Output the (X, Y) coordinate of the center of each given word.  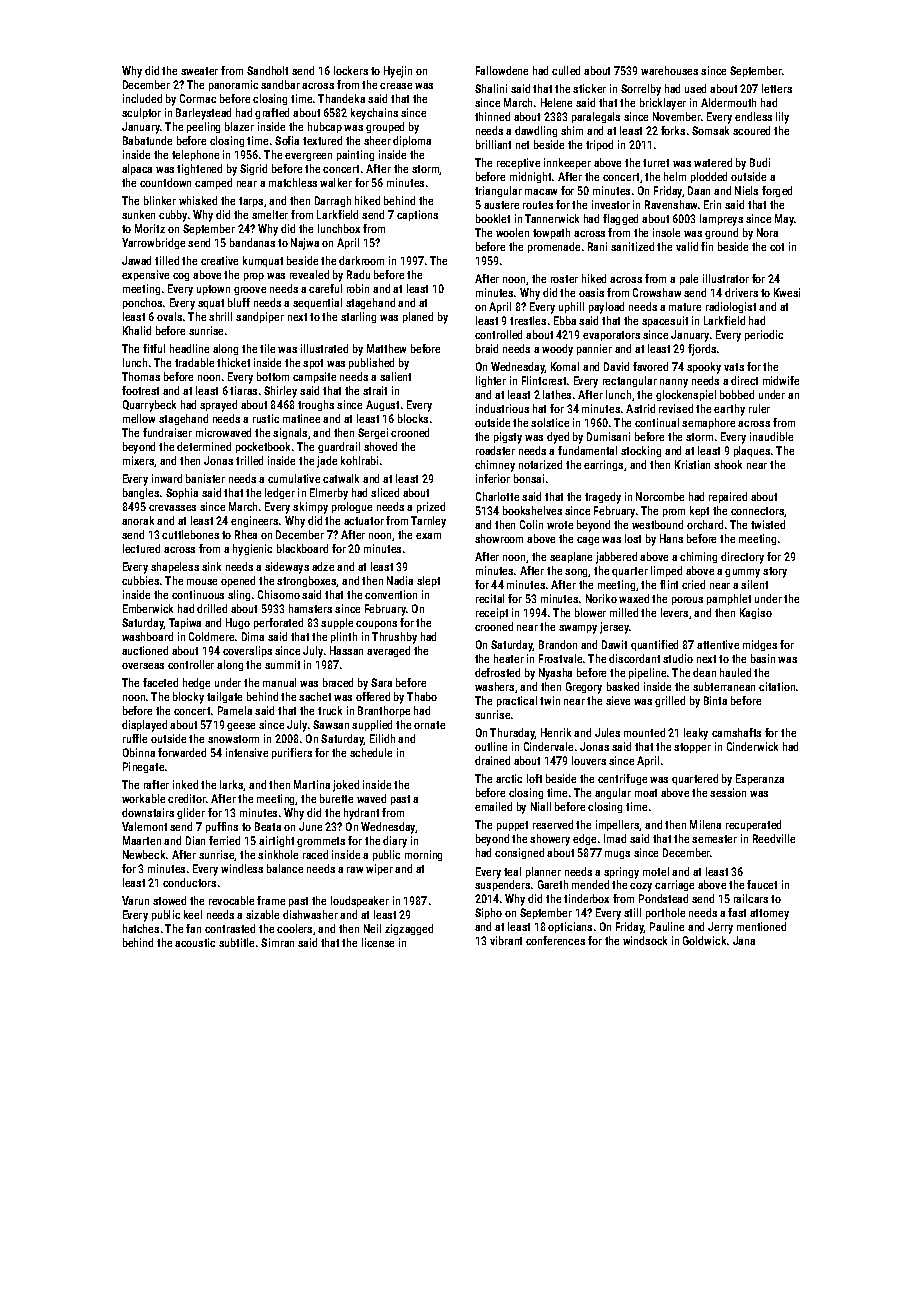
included (142, 98)
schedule (371, 752)
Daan (699, 190)
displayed (144, 726)
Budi (760, 162)
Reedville (774, 838)
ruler (759, 408)
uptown (213, 290)
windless (242, 868)
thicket (233, 362)
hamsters (310, 608)
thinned (492, 116)
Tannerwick (552, 218)
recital (490, 598)
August (382, 405)
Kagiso (756, 613)
